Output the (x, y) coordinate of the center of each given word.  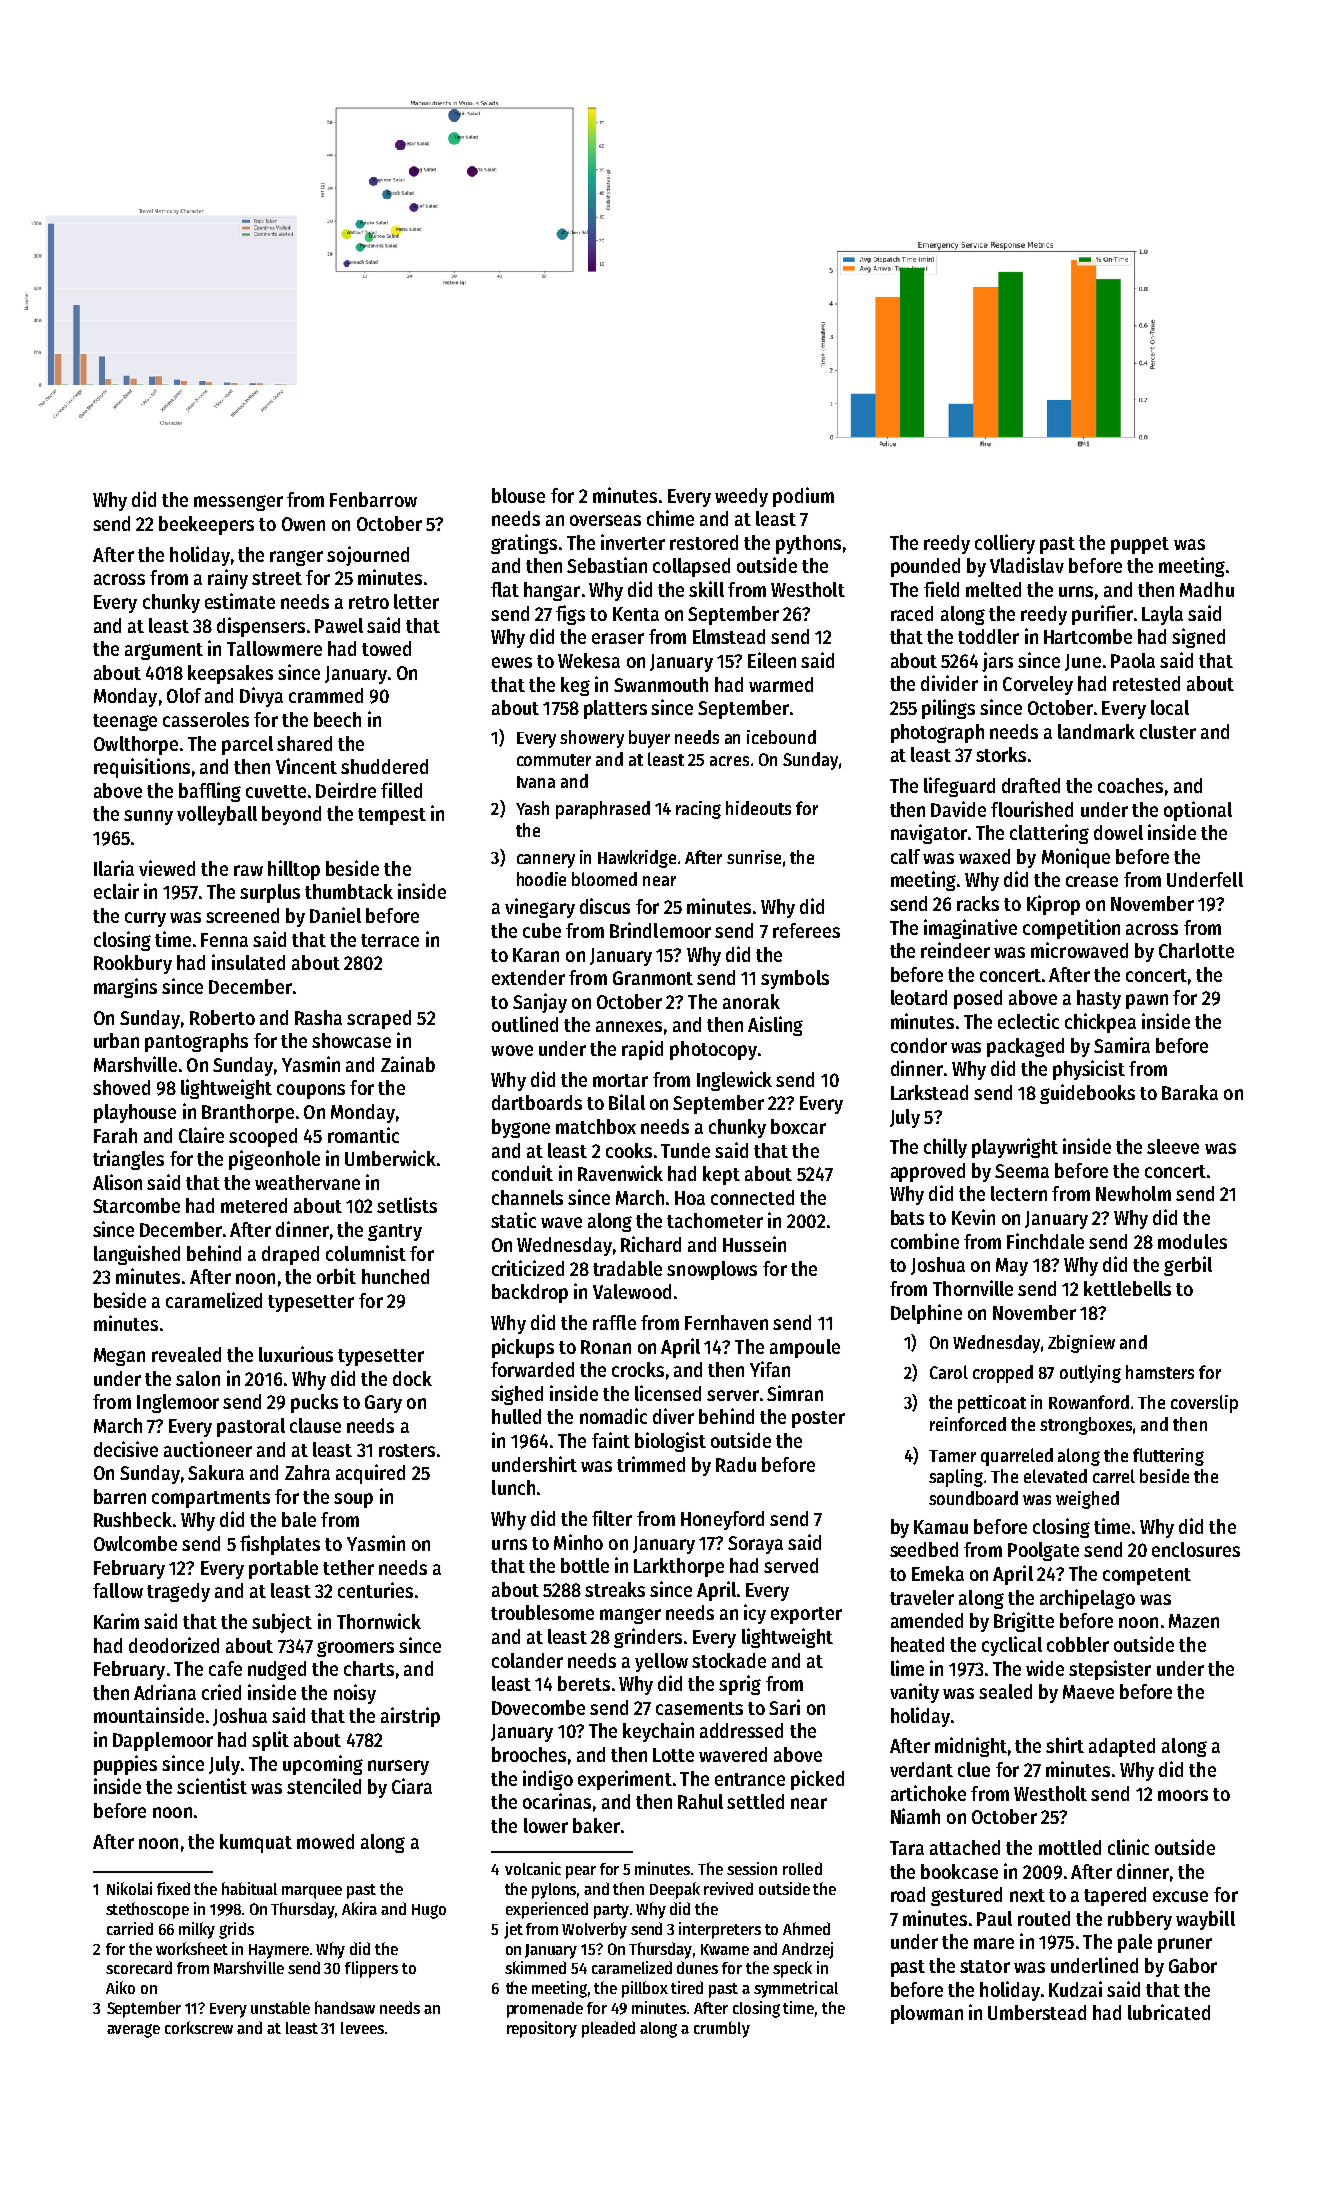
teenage (125, 722)
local (1170, 707)
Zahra (307, 1472)
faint (611, 1440)
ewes (512, 662)
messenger (238, 503)
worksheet (192, 1948)
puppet (1140, 545)
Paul (994, 1918)
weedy (741, 497)
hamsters (1160, 1372)
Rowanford (1089, 1402)
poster (818, 1419)
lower (546, 1825)
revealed (186, 1354)
